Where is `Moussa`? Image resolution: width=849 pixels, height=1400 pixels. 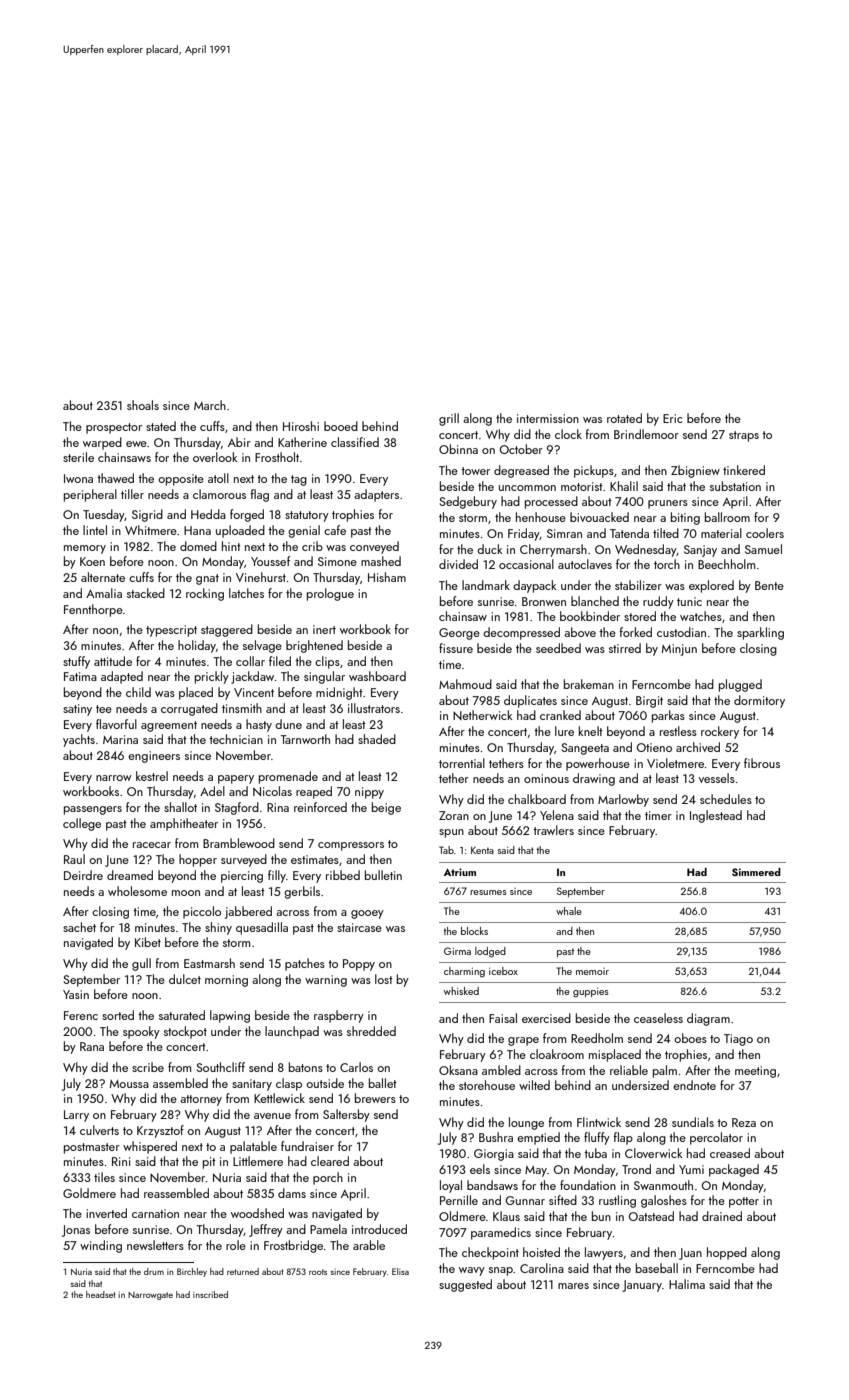 Moussa is located at coordinates (129, 1084).
